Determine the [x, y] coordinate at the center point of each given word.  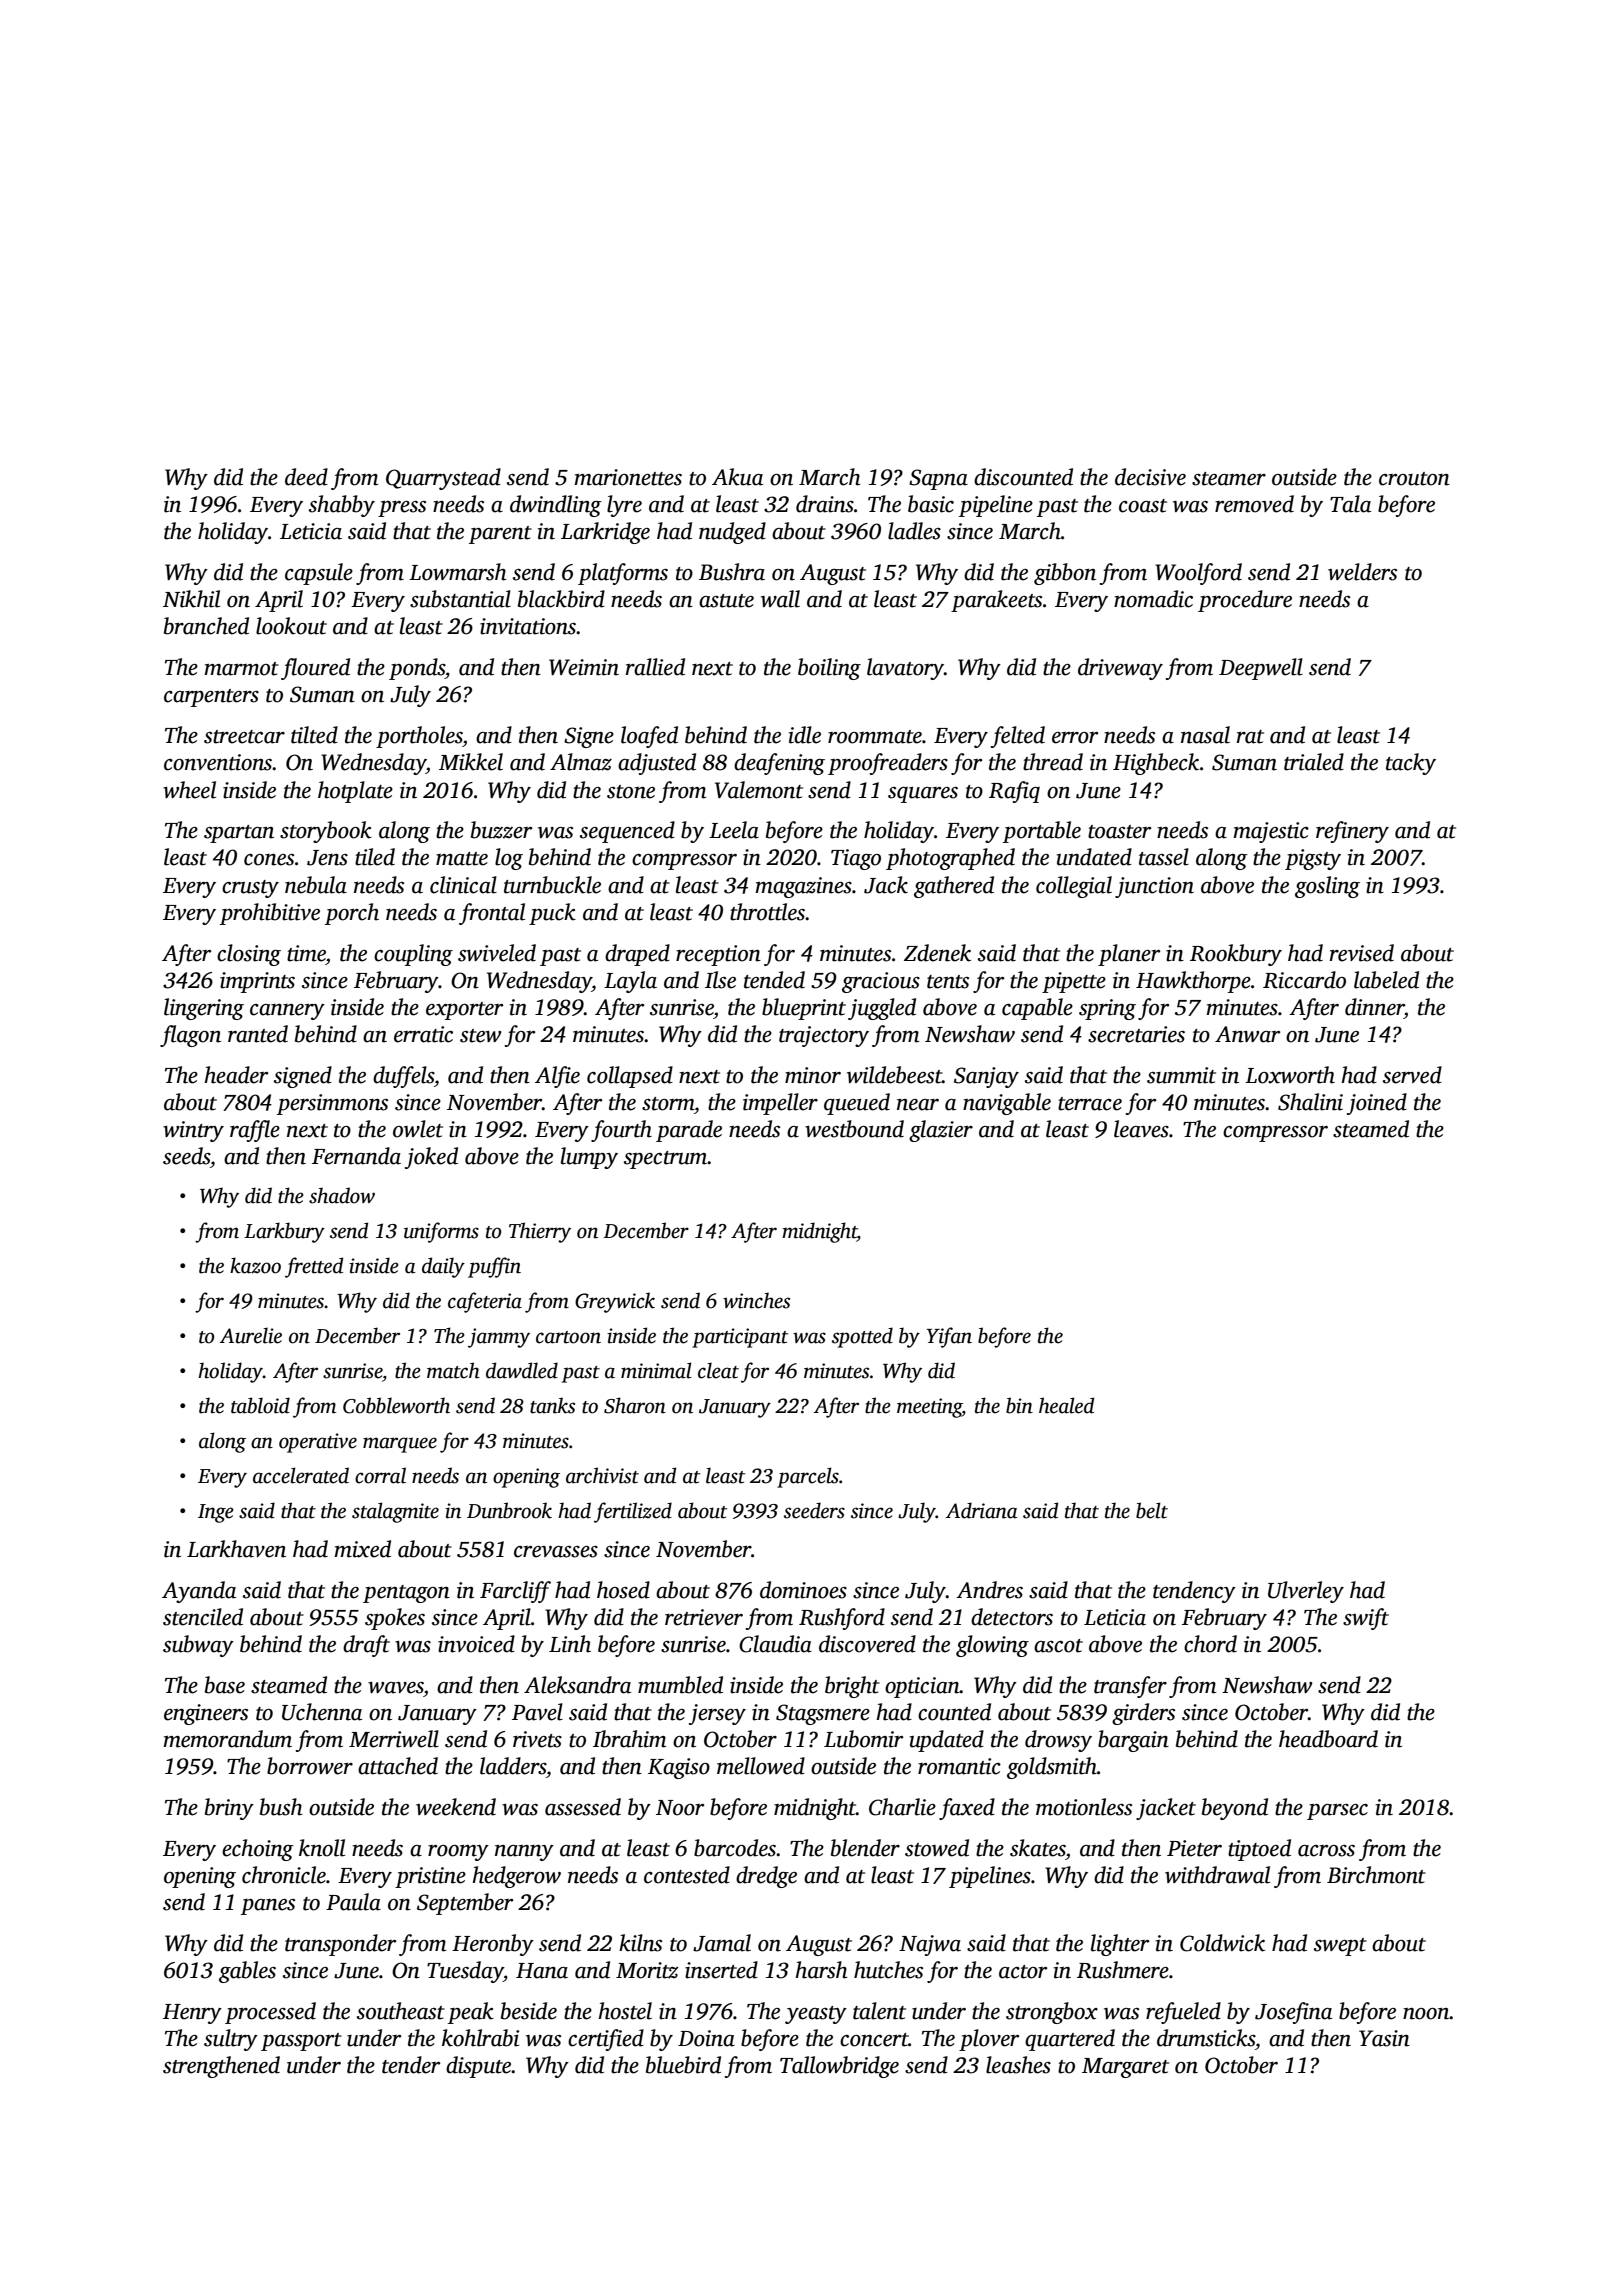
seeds [186, 1156]
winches [756, 1300]
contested [687, 1875]
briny [229, 1809]
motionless [1084, 1807]
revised [1362, 953]
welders [1362, 572]
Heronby [493, 1945]
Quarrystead [443, 479]
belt [1152, 1510]
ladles [914, 531]
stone [631, 792]
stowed [937, 1848]
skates [1038, 1848]
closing [249, 955]
